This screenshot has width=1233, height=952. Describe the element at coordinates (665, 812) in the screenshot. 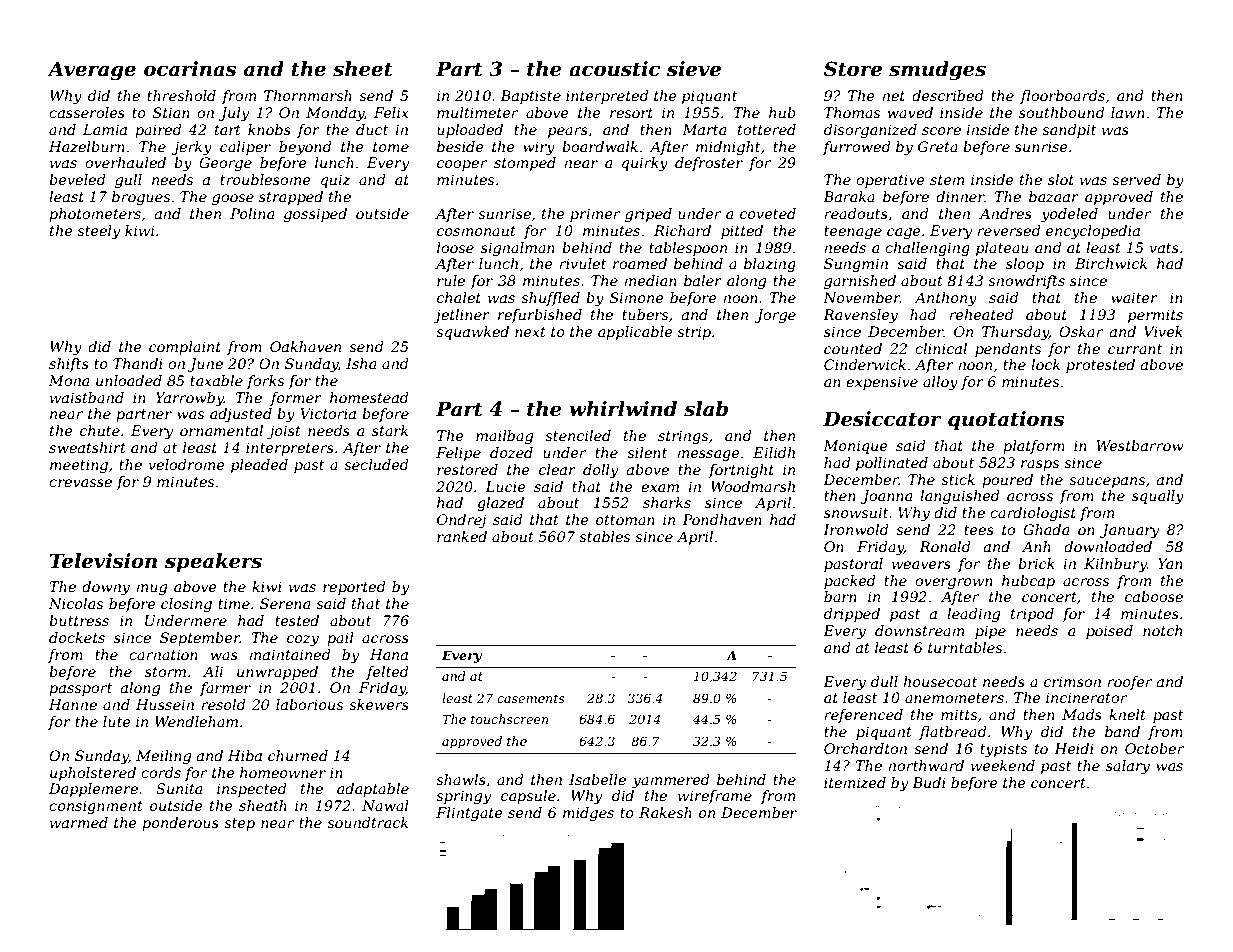

I see `Rakesh` at that location.
